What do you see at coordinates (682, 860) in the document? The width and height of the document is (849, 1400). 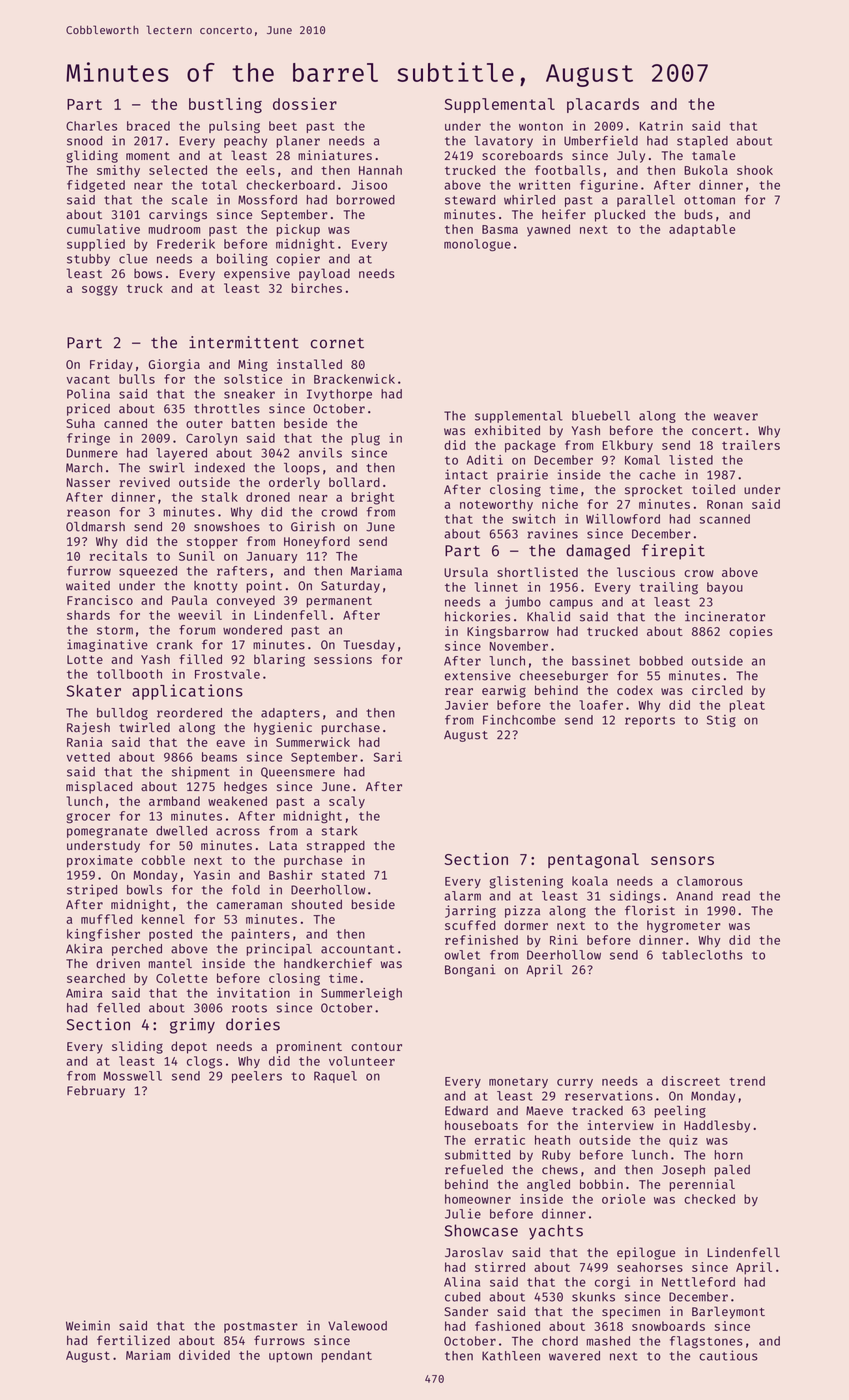 I see `sensors` at bounding box center [682, 860].
